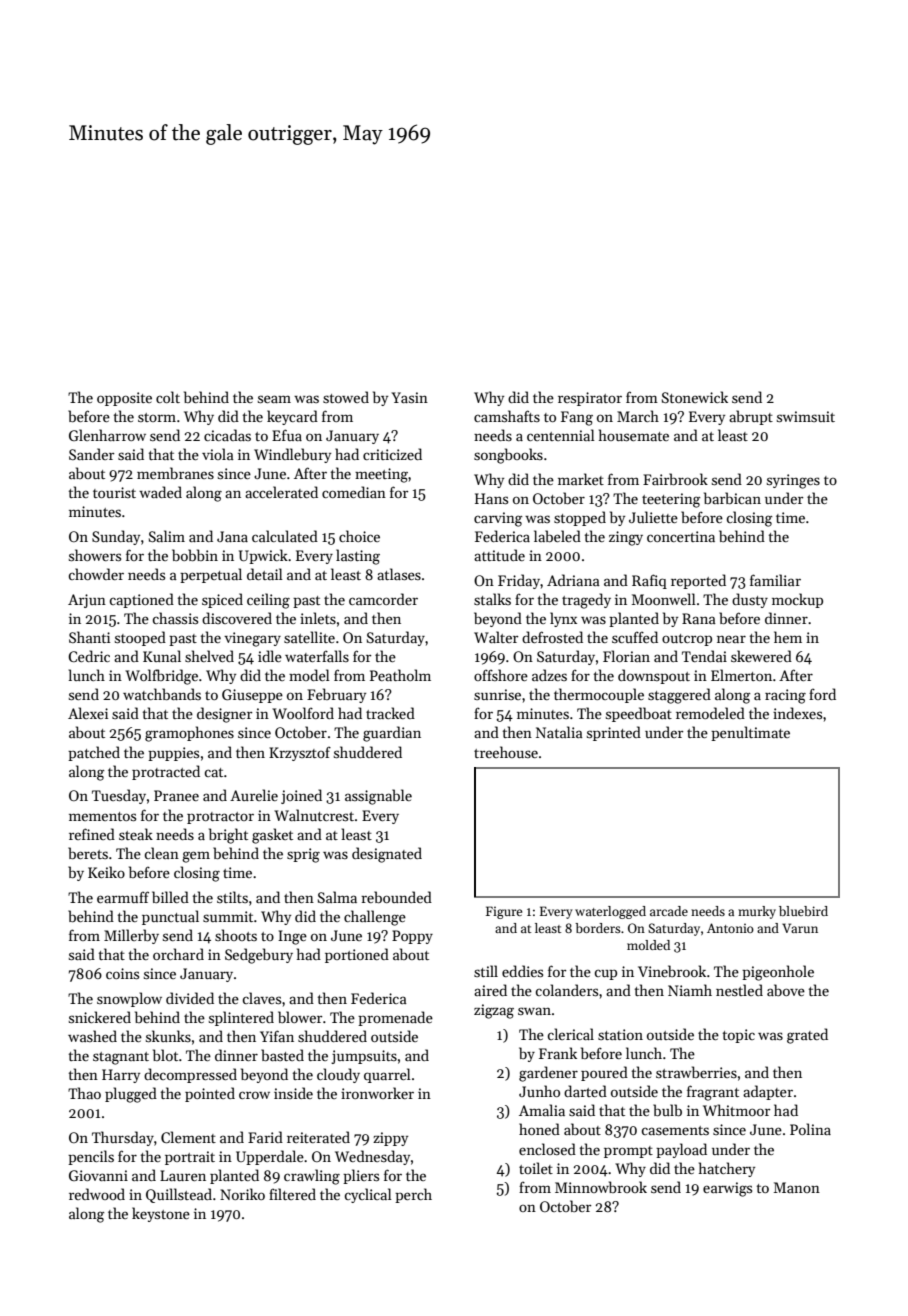  Describe the element at coordinates (100, 1017) in the document. I see `snickered` at that location.
